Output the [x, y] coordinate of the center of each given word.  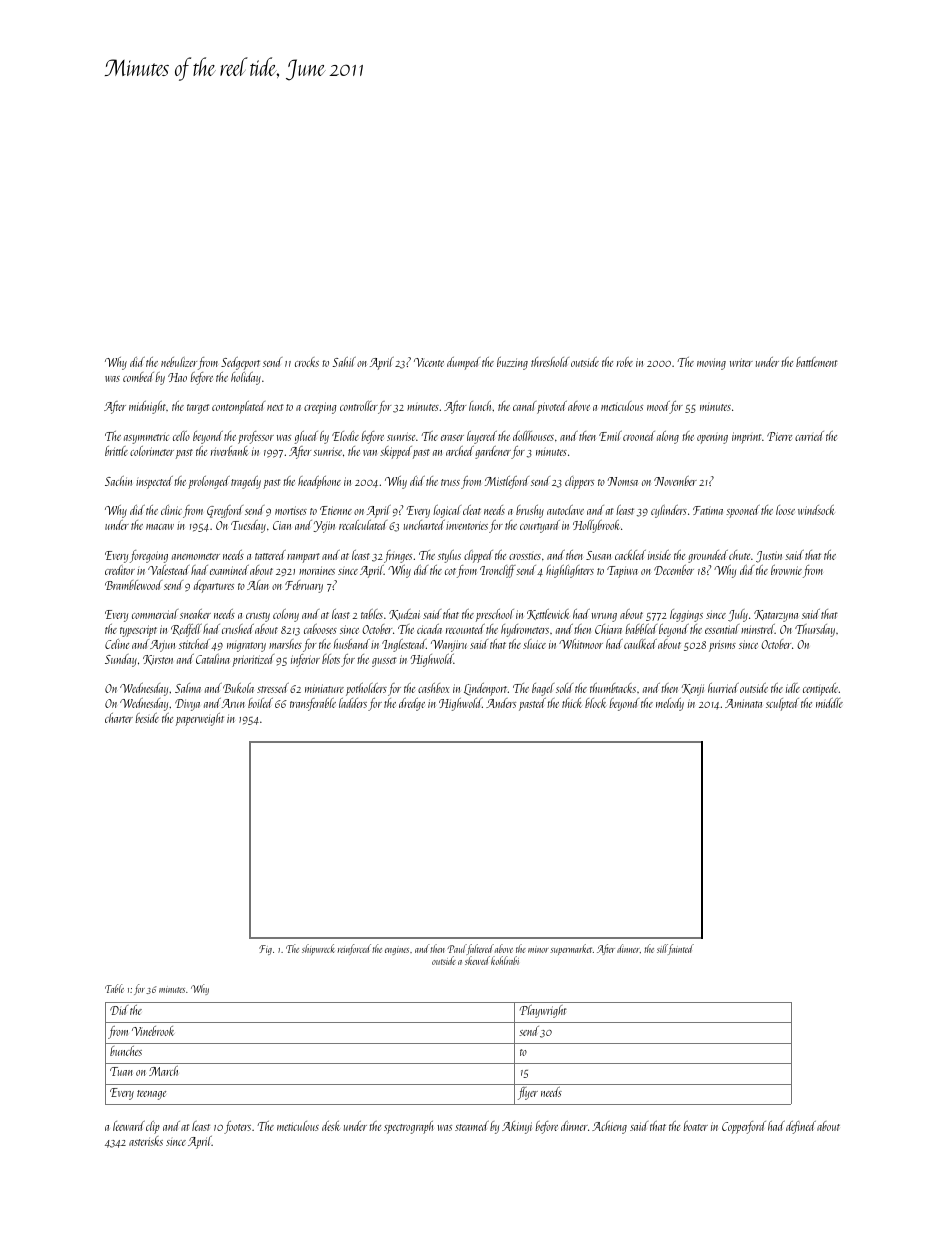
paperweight [200, 719]
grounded [708, 556]
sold [564, 688]
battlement [817, 362]
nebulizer [179, 362]
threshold [550, 362]
